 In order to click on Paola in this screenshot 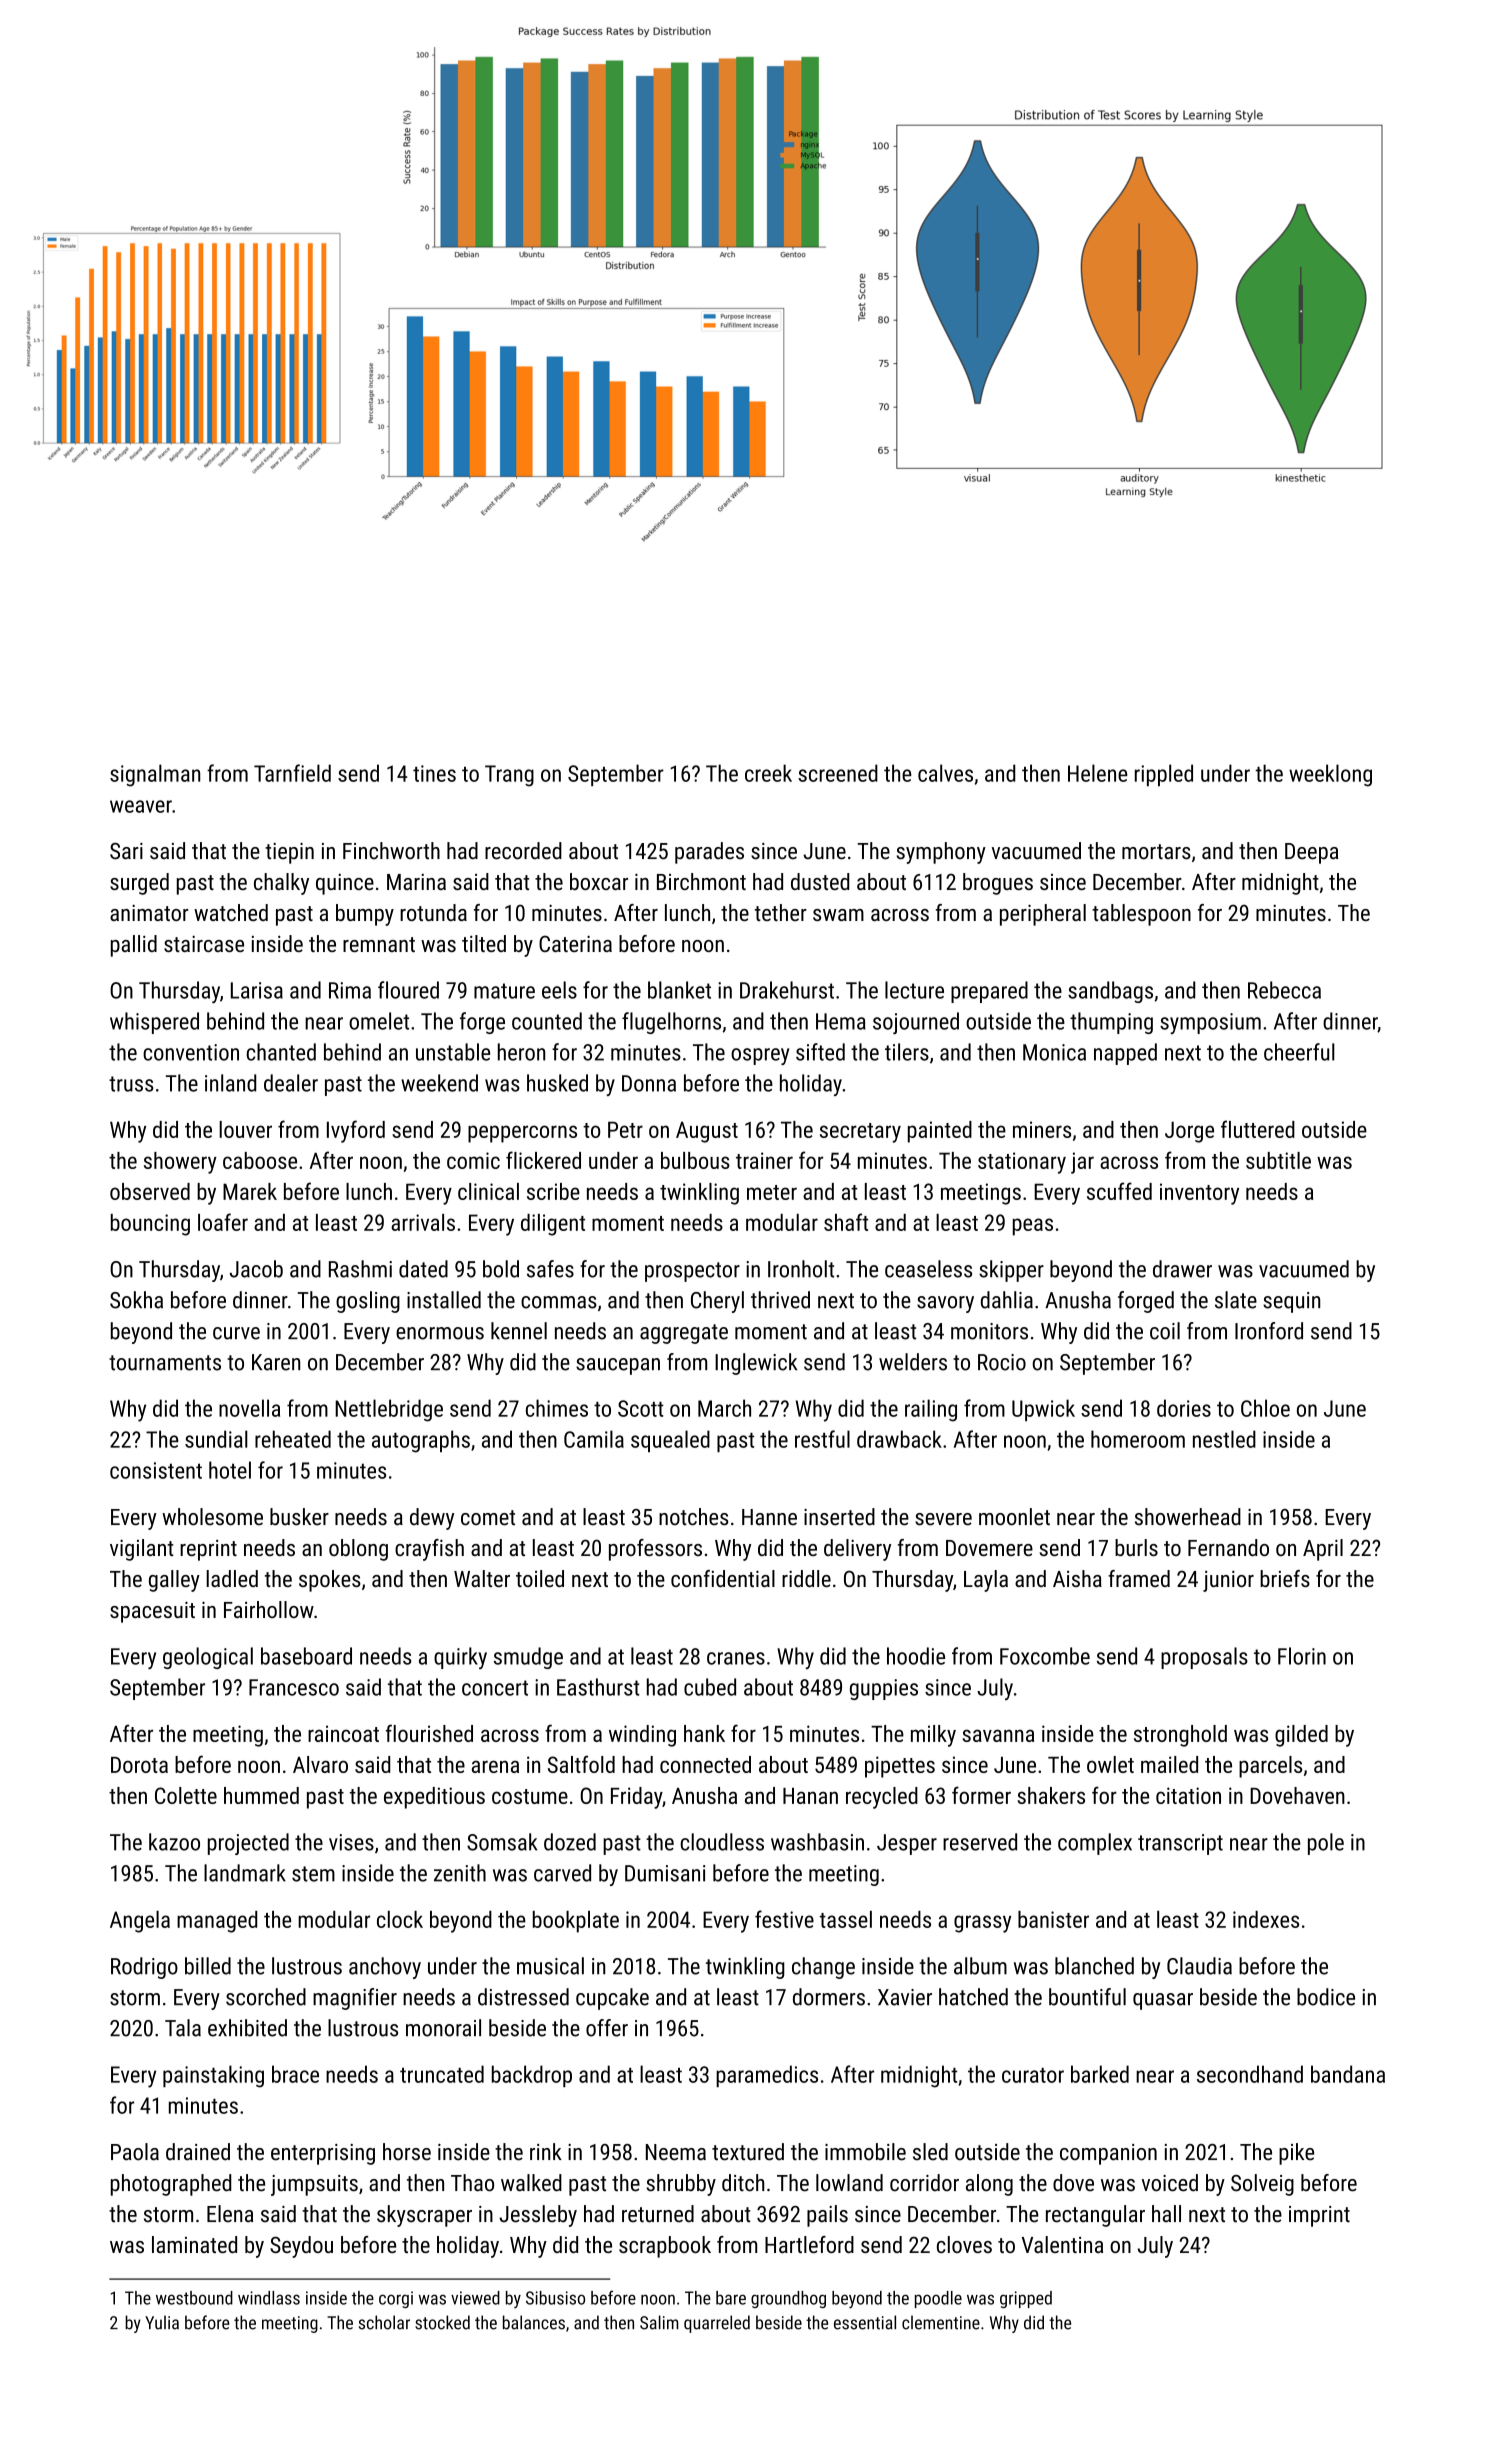, I will do `click(135, 2152)`.
